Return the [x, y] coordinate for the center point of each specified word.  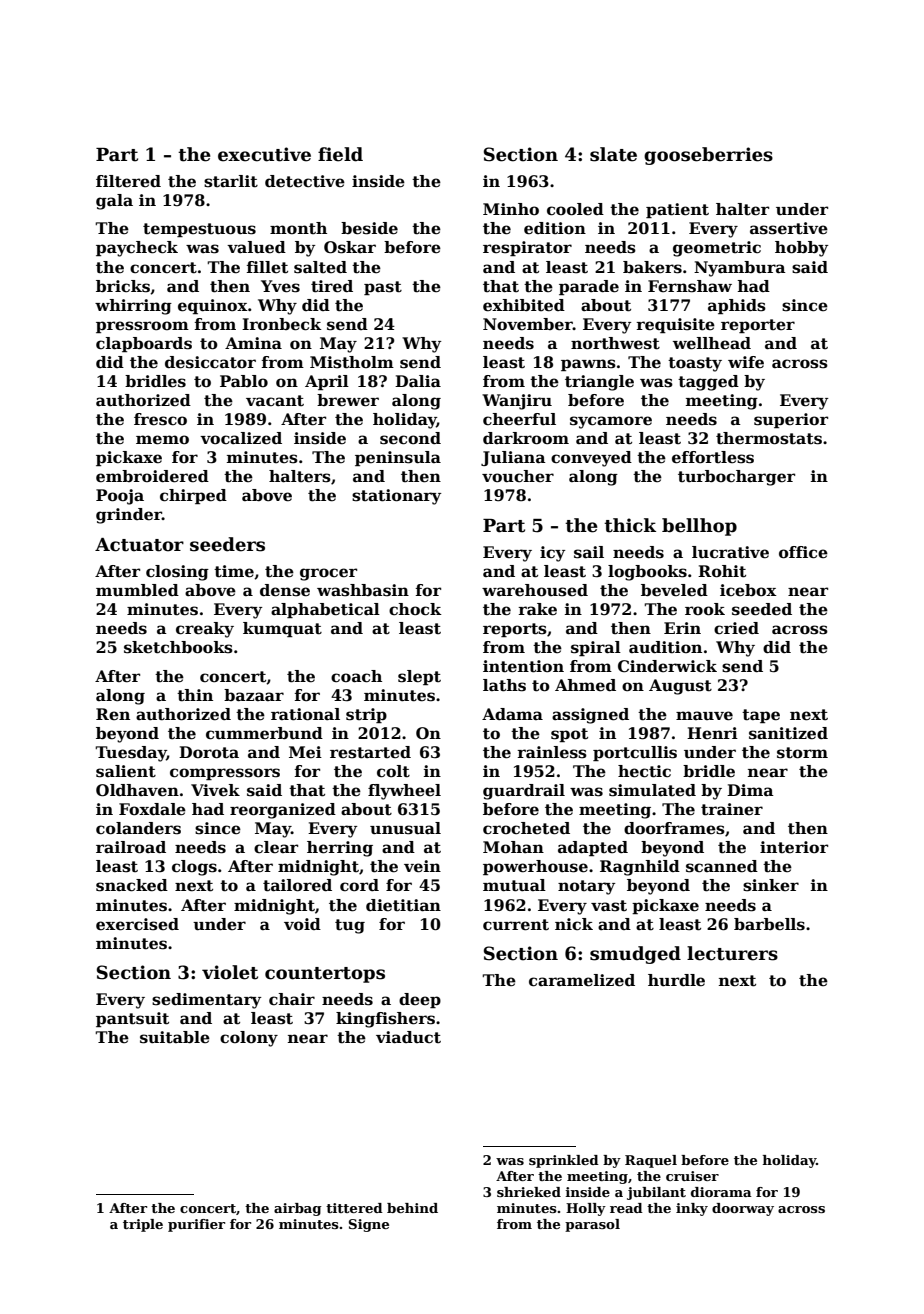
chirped [193, 496]
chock [415, 609]
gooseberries [708, 156]
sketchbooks [178, 647]
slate [613, 154]
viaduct [408, 1037]
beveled [674, 590]
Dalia [418, 381]
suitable [175, 1037]
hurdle [676, 980]
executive [264, 154]
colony [249, 1039]
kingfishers [385, 1020]
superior [791, 420]
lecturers [732, 953]
